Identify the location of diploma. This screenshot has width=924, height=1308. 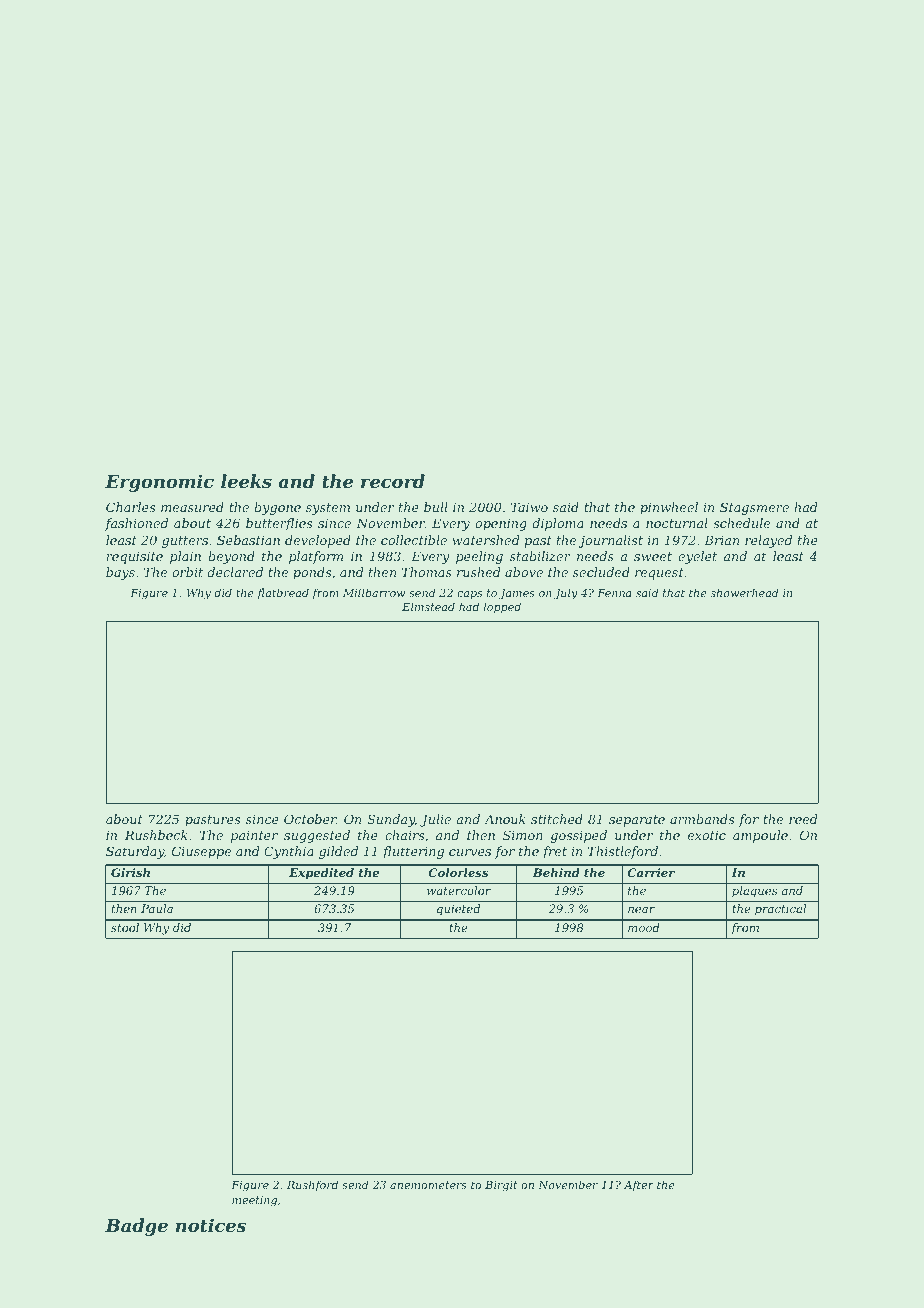
(558, 524).
